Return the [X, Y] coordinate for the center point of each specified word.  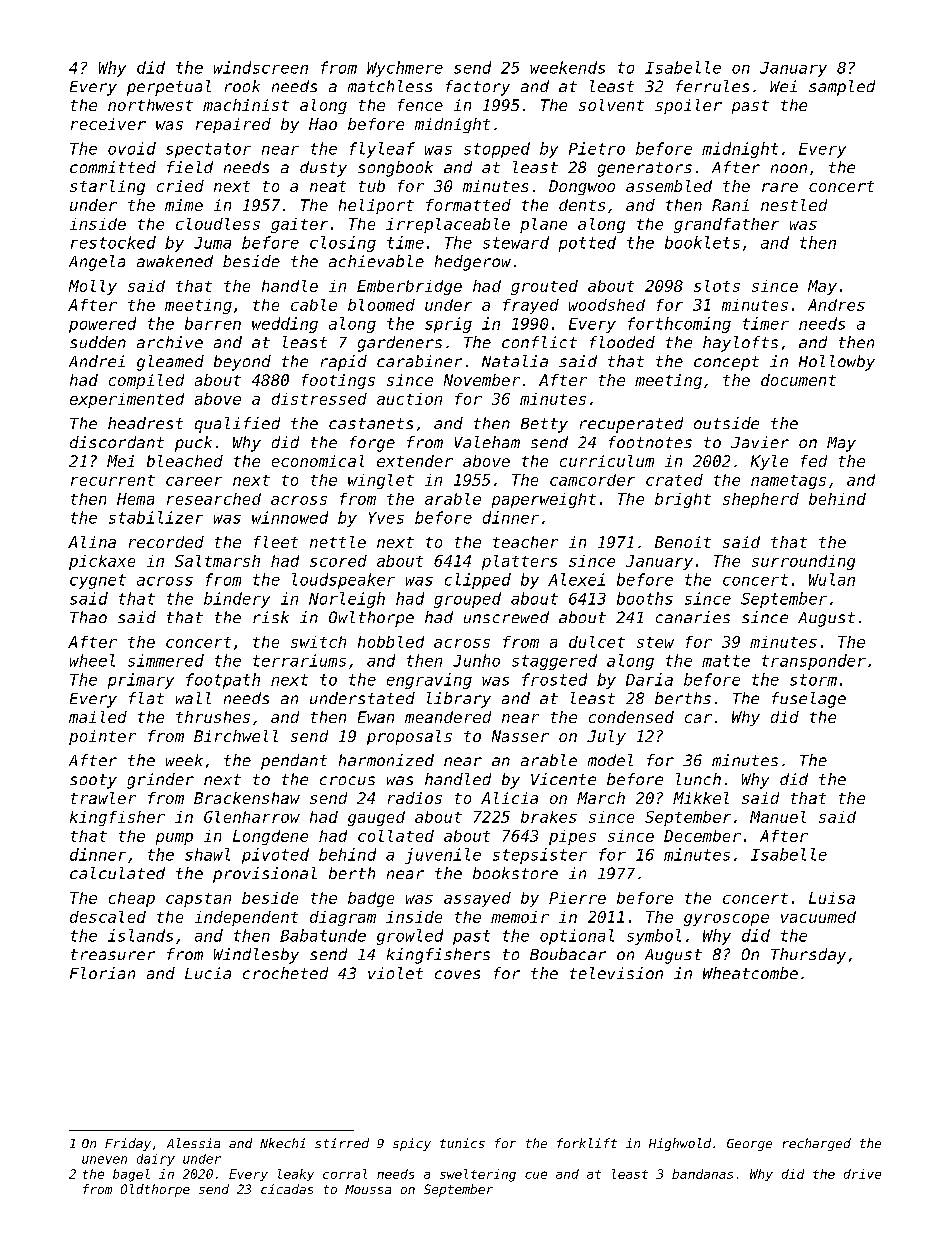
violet [395, 973]
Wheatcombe [750, 973]
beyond [242, 363]
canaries [693, 617]
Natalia [515, 361]
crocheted [285, 973]
